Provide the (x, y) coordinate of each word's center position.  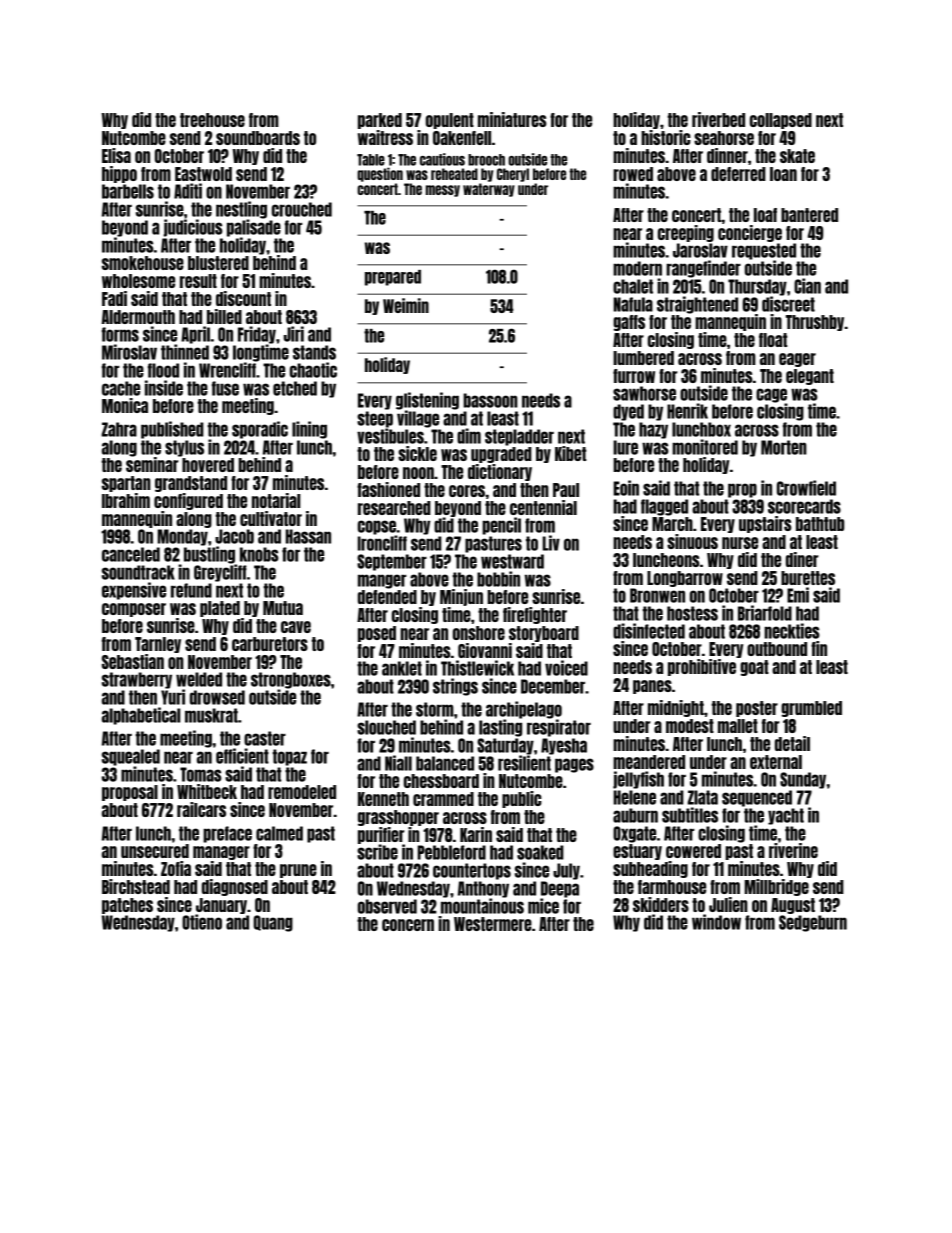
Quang (273, 923)
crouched (302, 209)
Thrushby (815, 323)
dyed (628, 412)
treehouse (212, 120)
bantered (809, 215)
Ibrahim (126, 500)
